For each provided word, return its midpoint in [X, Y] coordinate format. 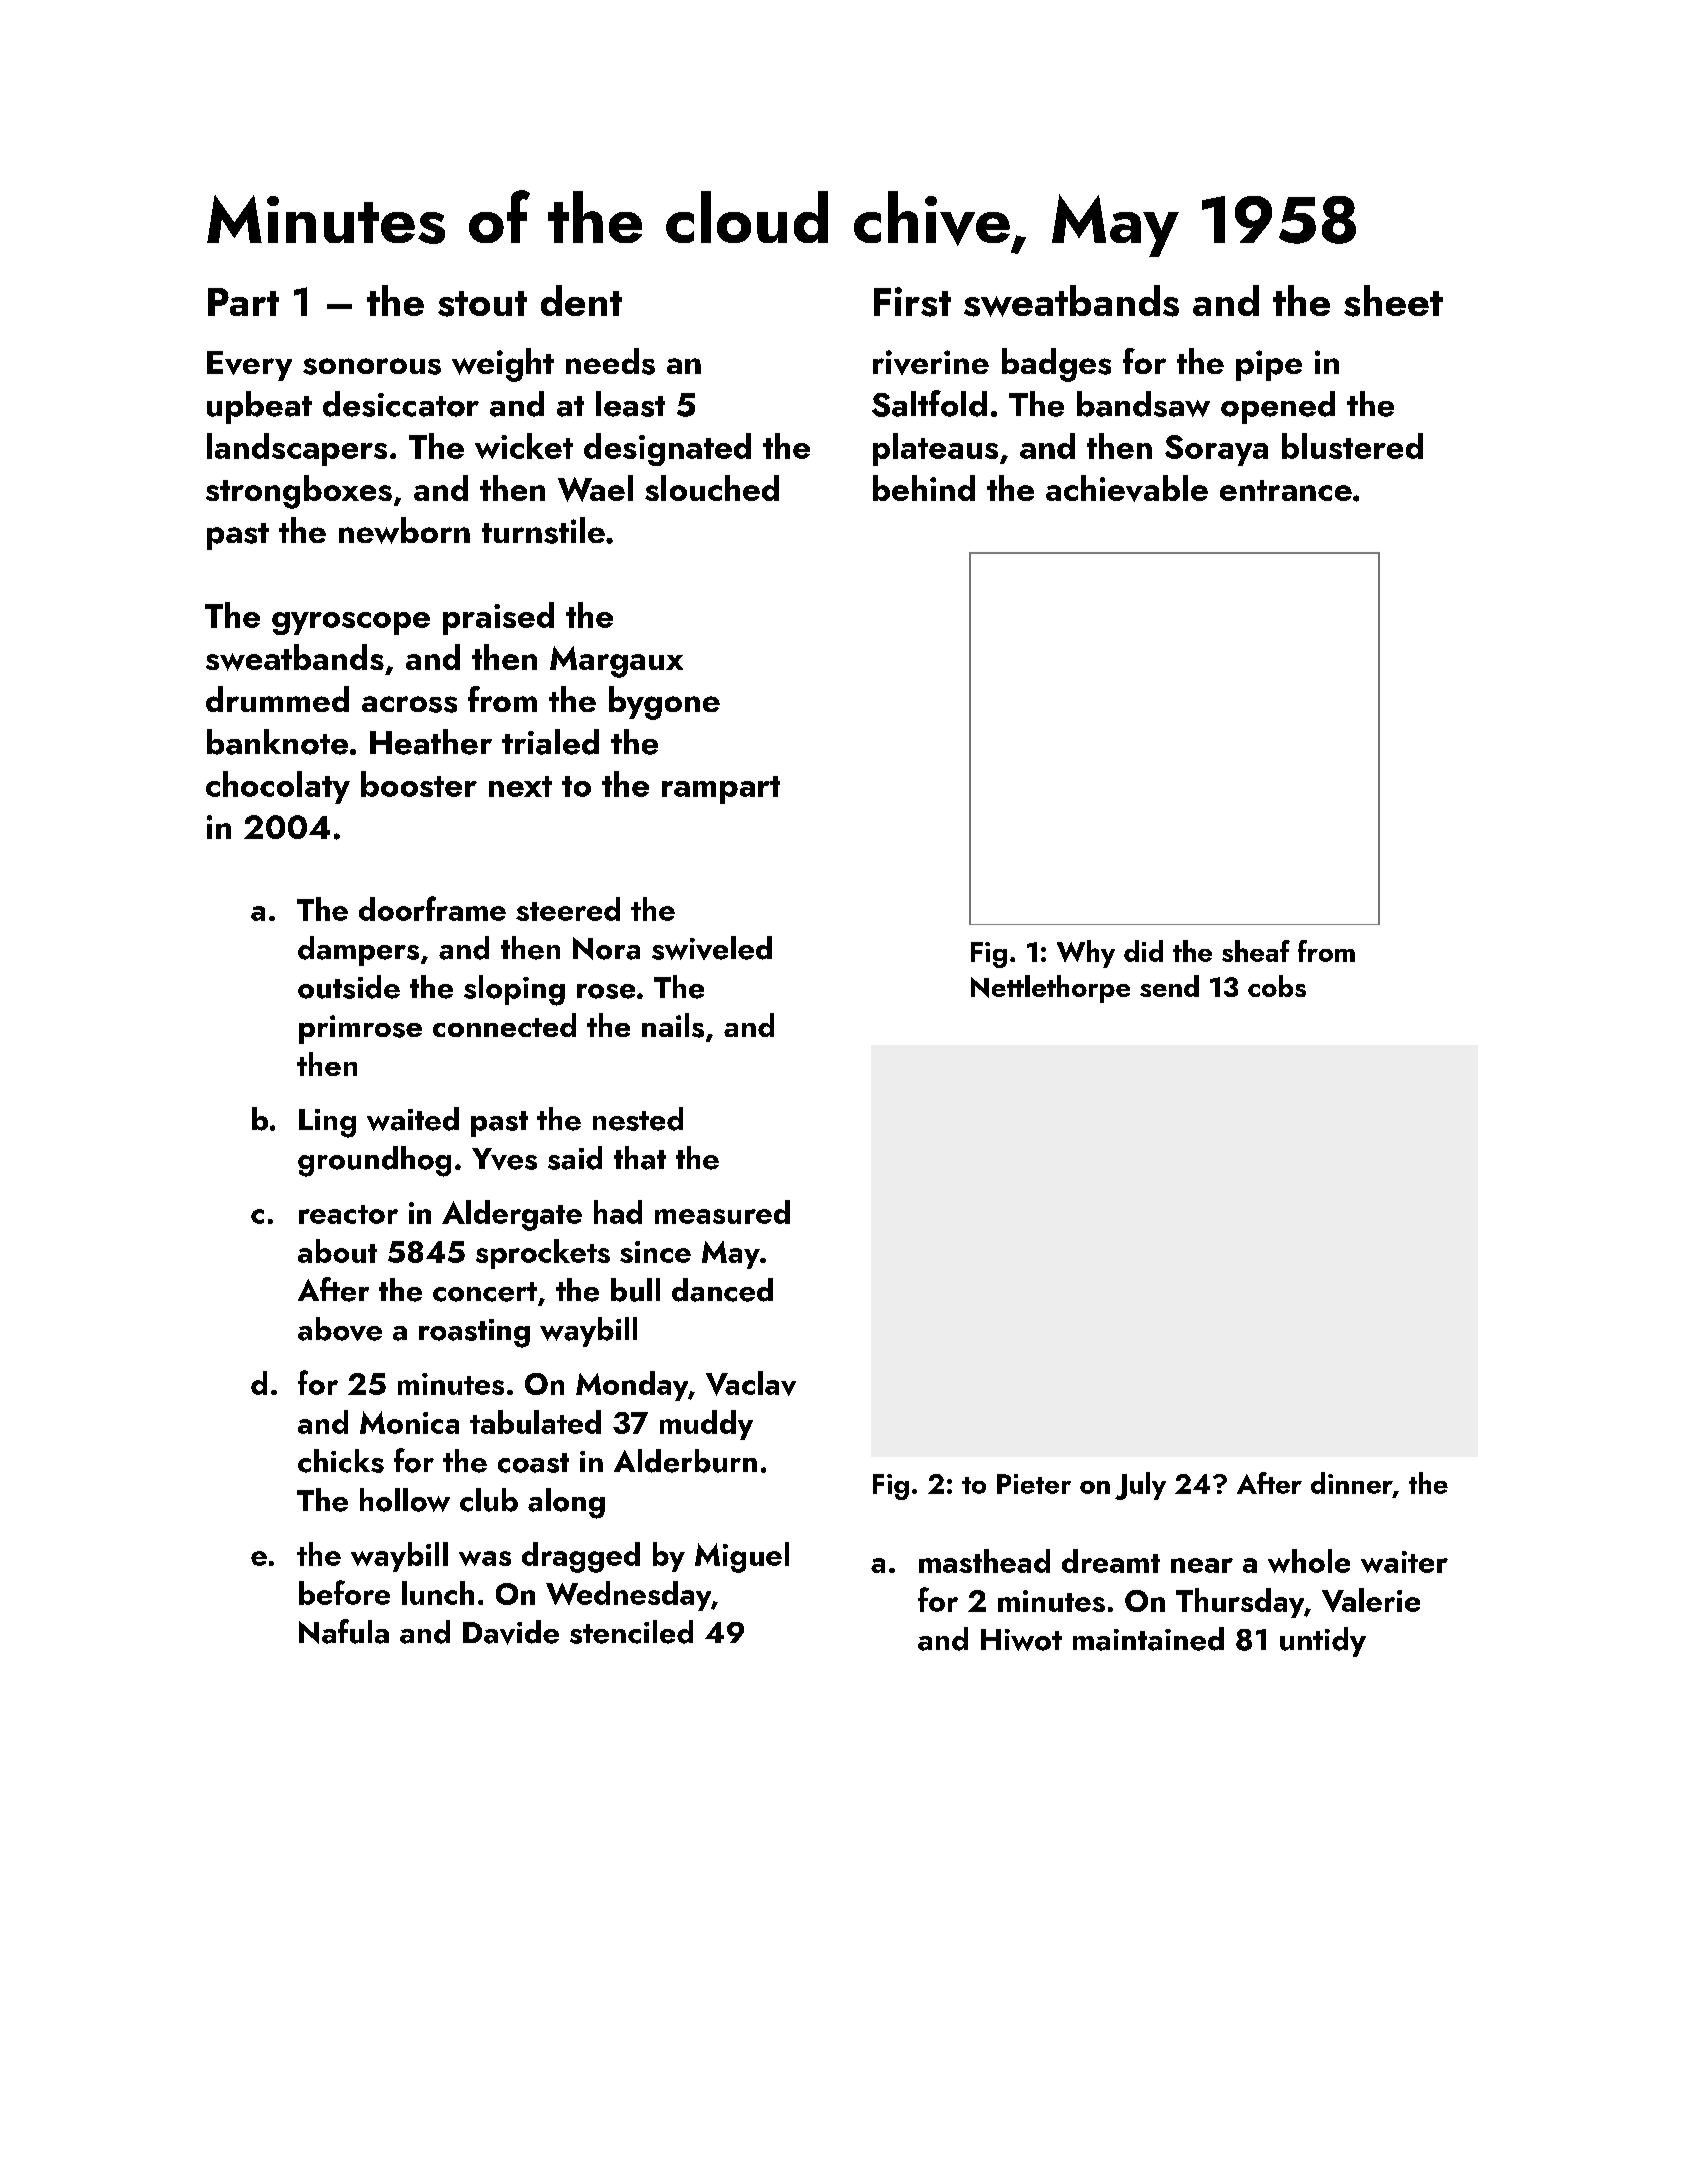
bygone [664, 703]
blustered [1352, 446]
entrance [1286, 490]
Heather [431, 742]
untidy [1323, 1642]
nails [673, 1025]
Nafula [344, 1631]
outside [349, 987]
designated [667, 449]
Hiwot [1021, 1640]
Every [249, 366]
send [1169, 986]
